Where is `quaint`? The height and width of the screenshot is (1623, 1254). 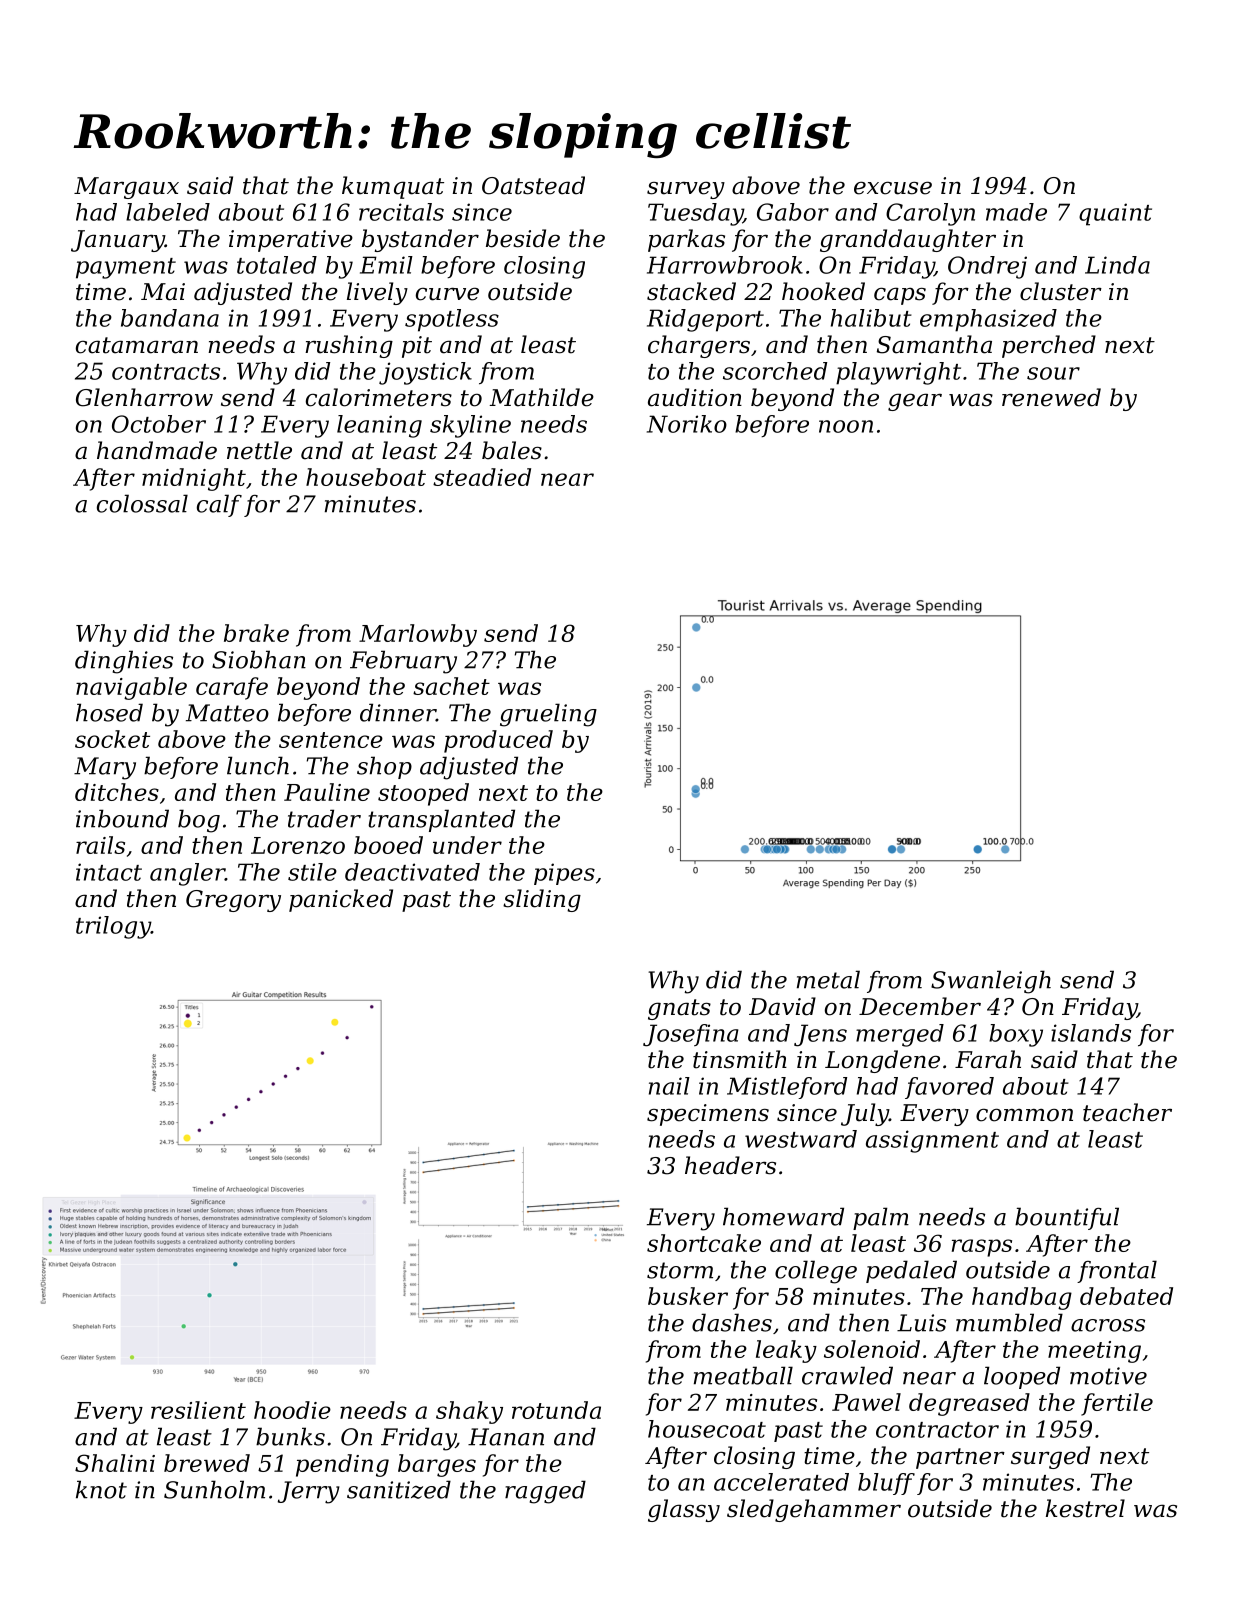 quaint is located at coordinates (1115, 214).
